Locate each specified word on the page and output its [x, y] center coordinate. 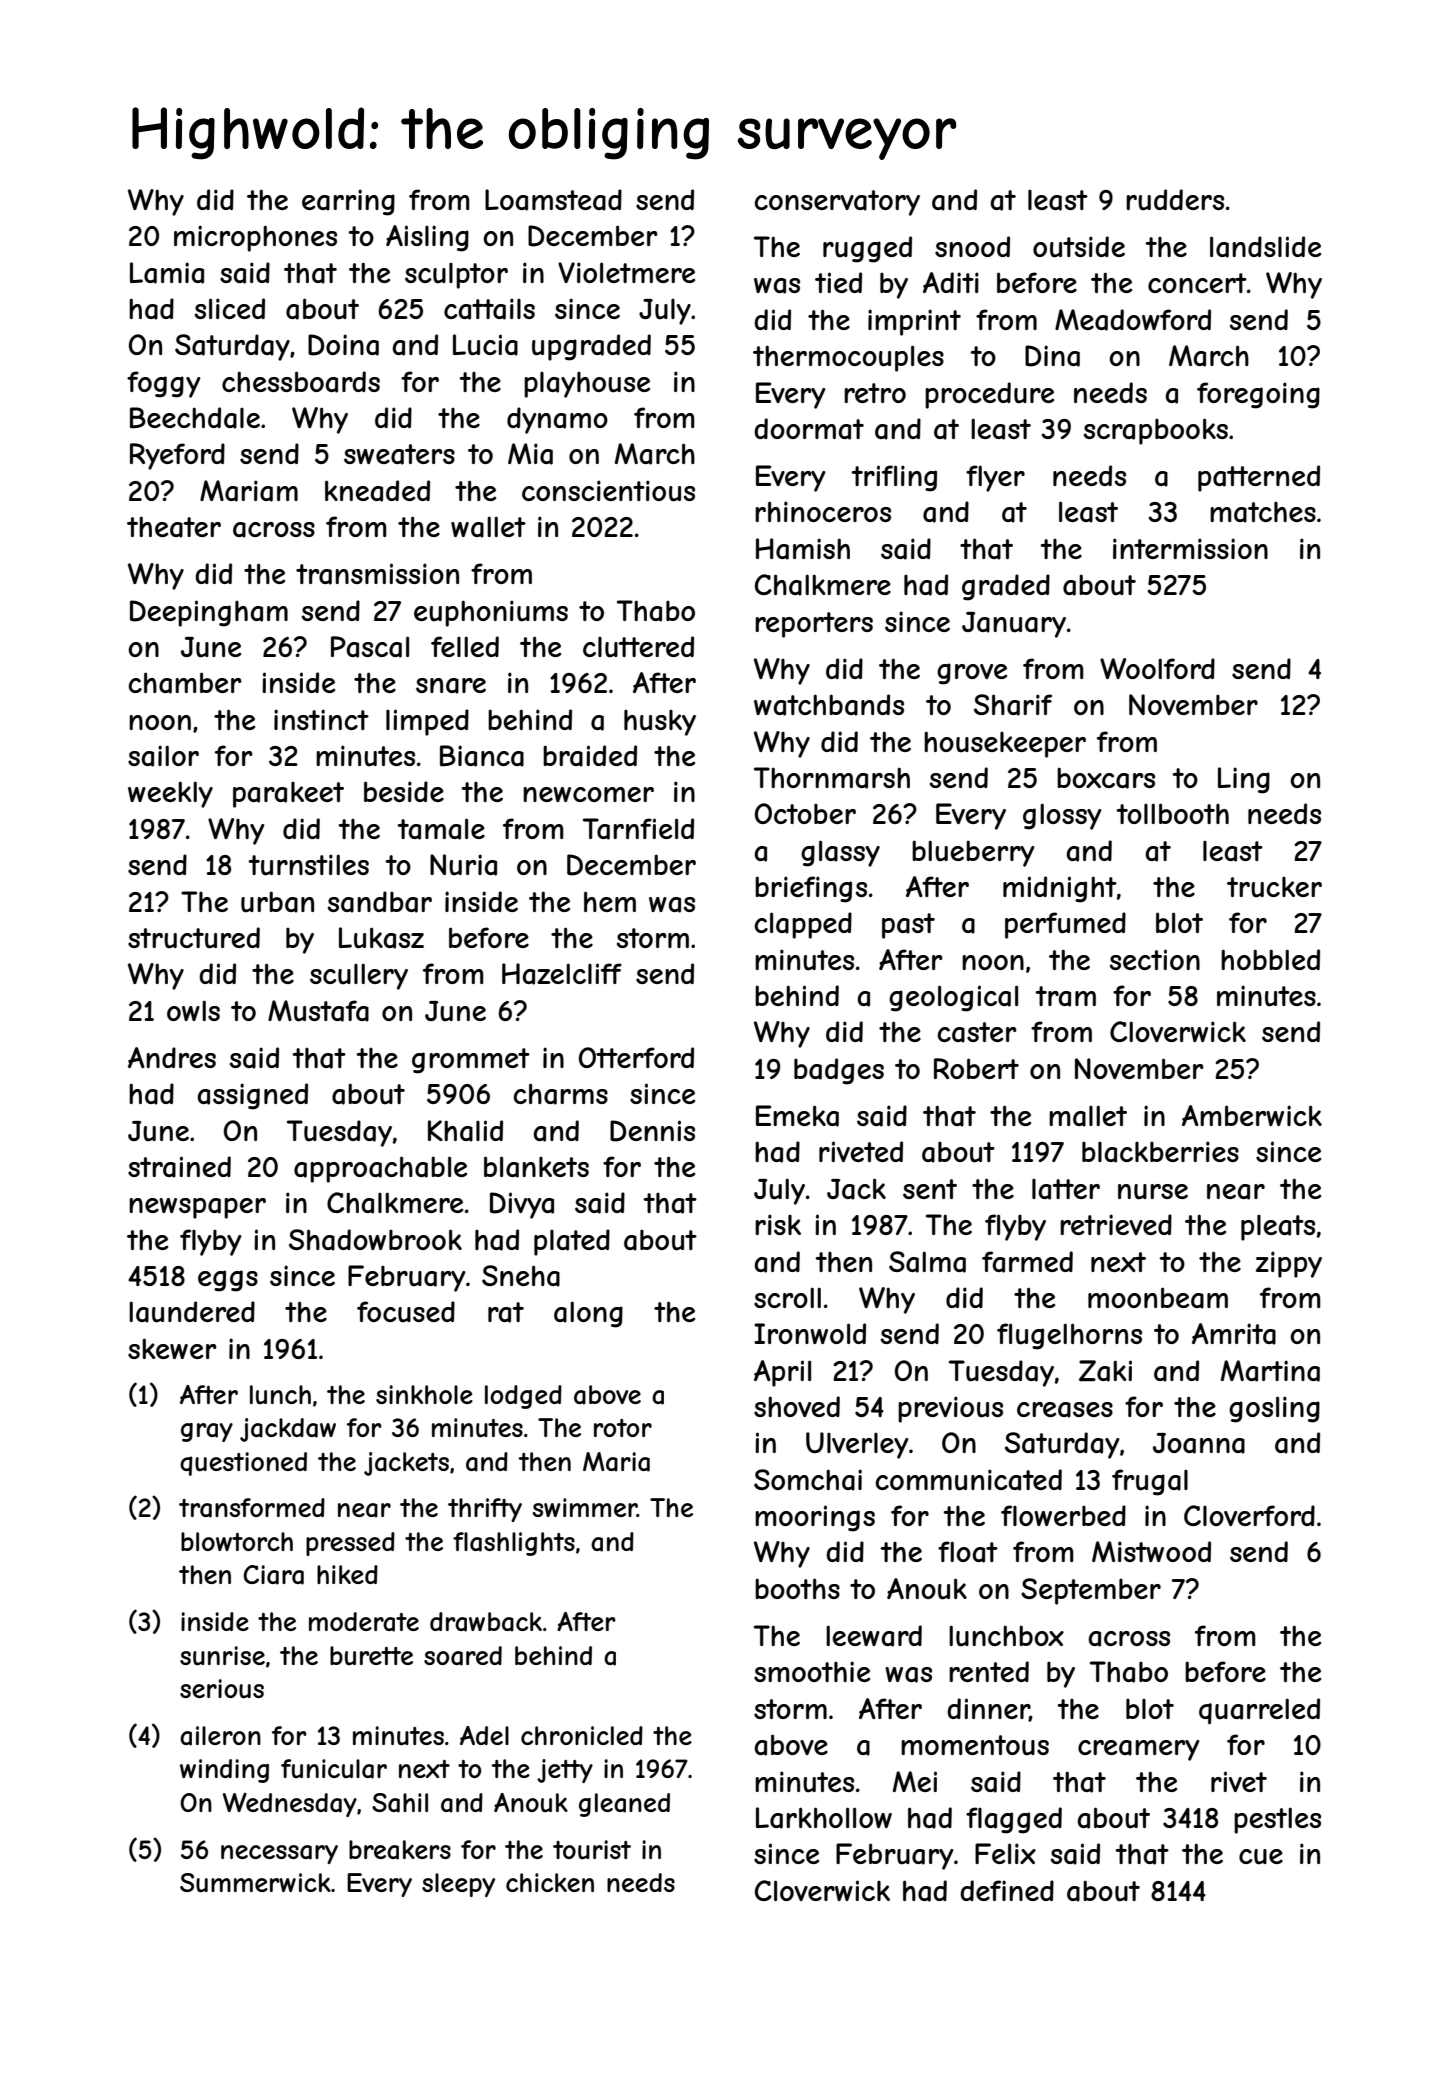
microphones [255, 238]
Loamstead [553, 200]
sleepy [458, 1885]
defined [1007, 1890]
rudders [1175, 200]
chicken [550, 1882]
